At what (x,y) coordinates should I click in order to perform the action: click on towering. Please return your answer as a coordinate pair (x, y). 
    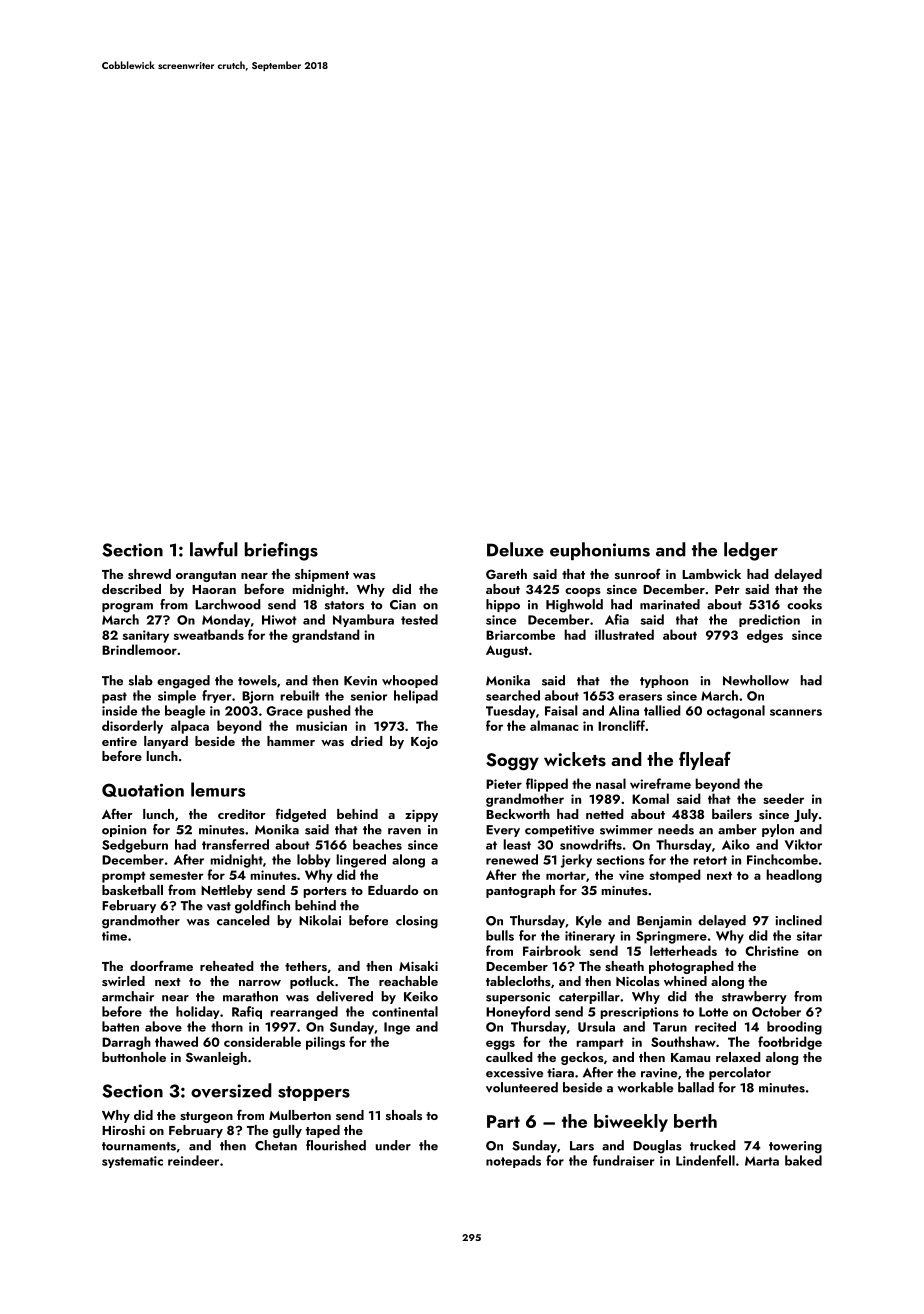
    Looking at the image, I should click on (795, 1147).
